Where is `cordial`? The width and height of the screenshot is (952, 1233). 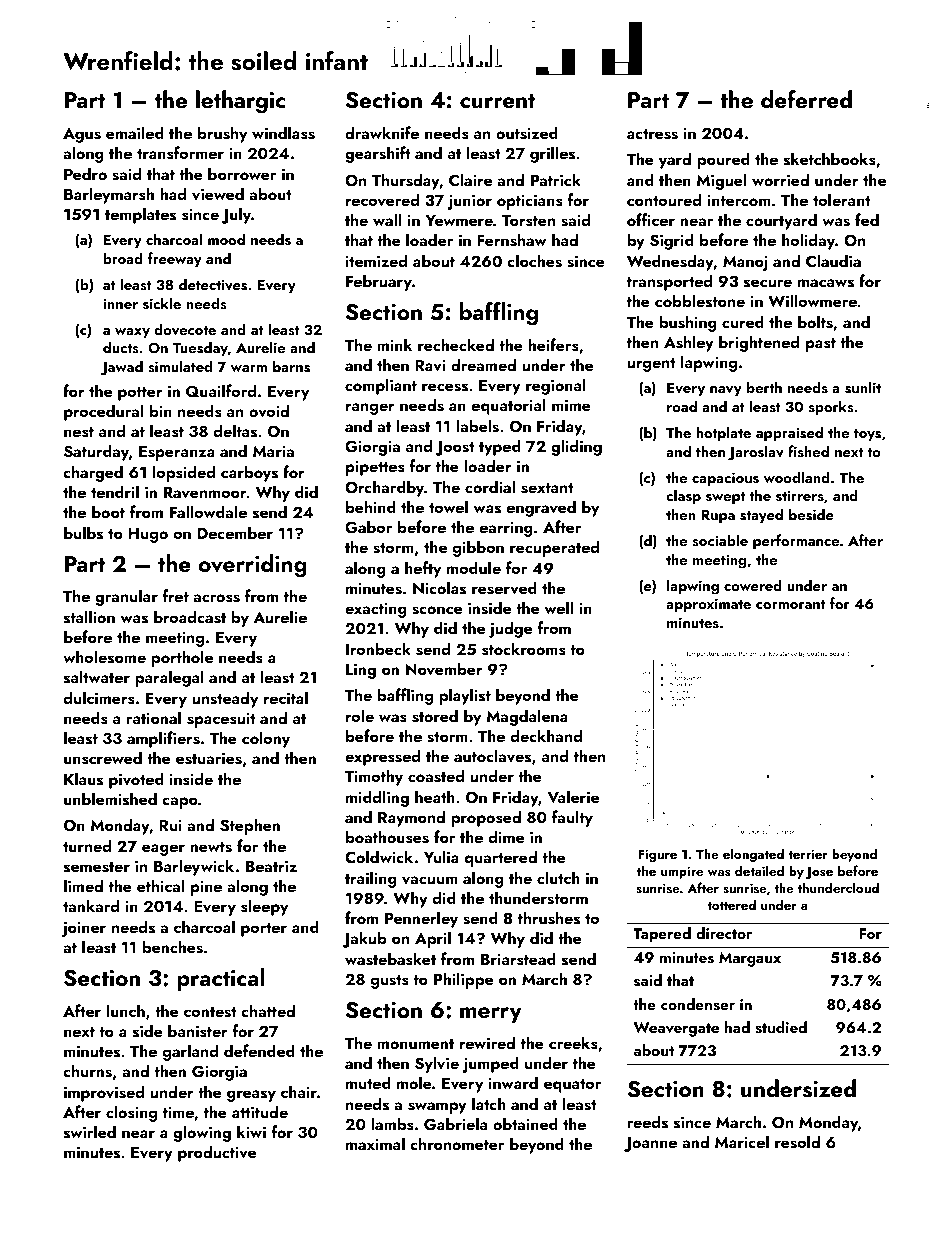
cordial is located at coordinates (490, 486).
